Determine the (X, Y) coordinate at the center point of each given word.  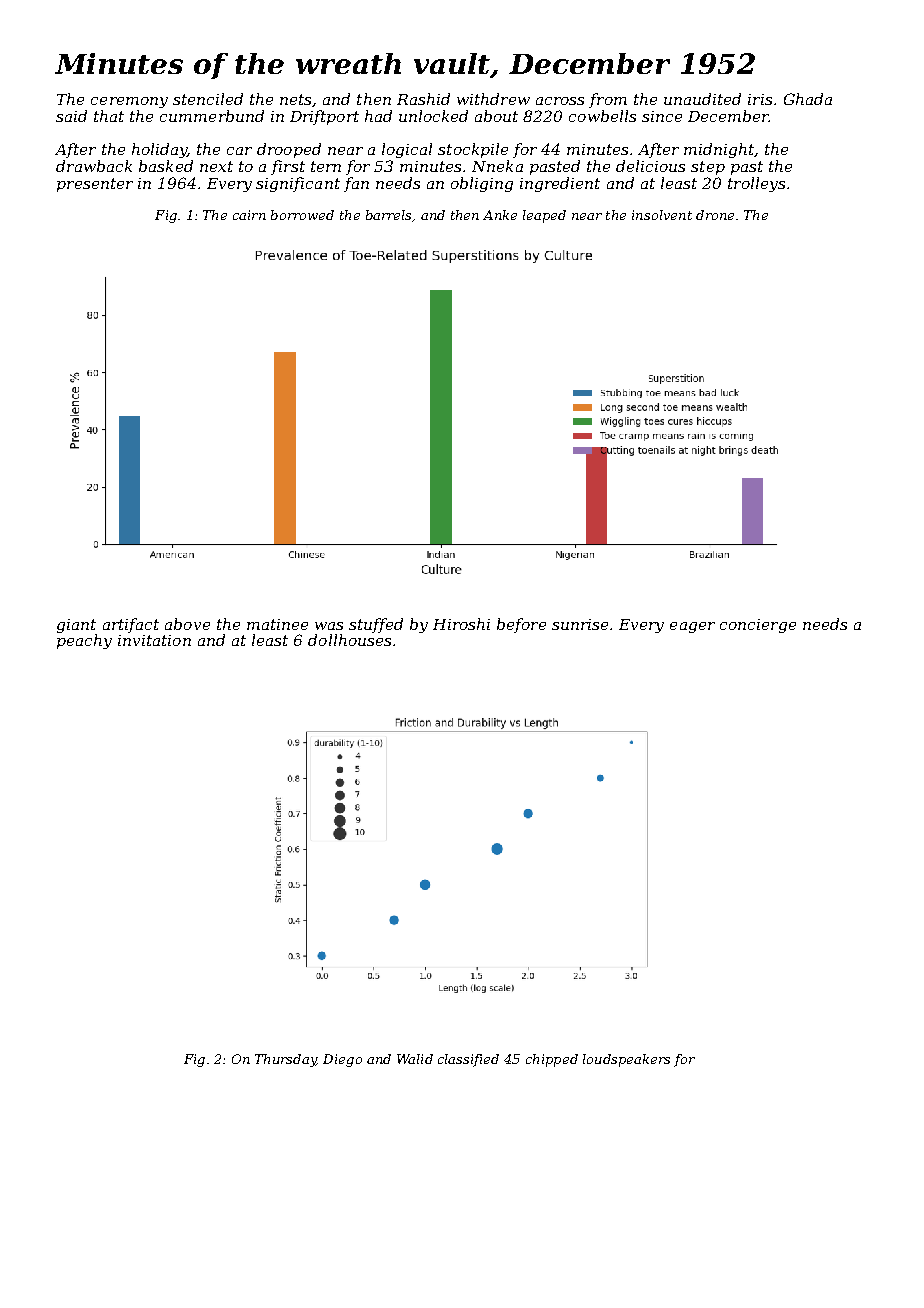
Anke (500, 215)
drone (715, 215)
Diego (342, 1060)
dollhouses (349, 640)
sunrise (580, 624)
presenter (95, 185)
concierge (758, 626)
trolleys (756, 184)
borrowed (302, 215)
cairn (249, 215)
